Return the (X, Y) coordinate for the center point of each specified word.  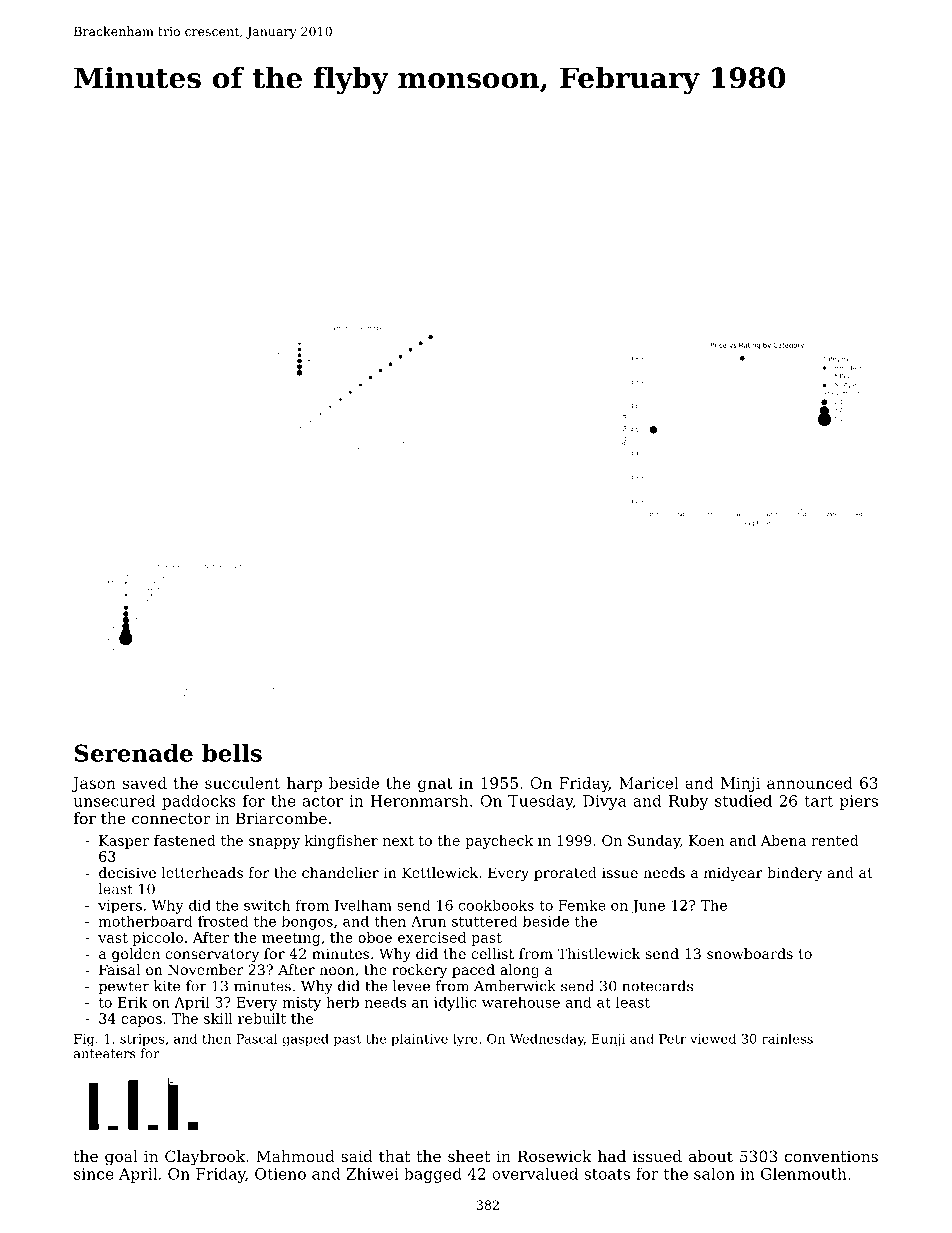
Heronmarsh (419, 800)
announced (810, 783)
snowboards (750, 953)
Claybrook (205, 1158)
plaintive (419, 1040)
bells (232, 753)
